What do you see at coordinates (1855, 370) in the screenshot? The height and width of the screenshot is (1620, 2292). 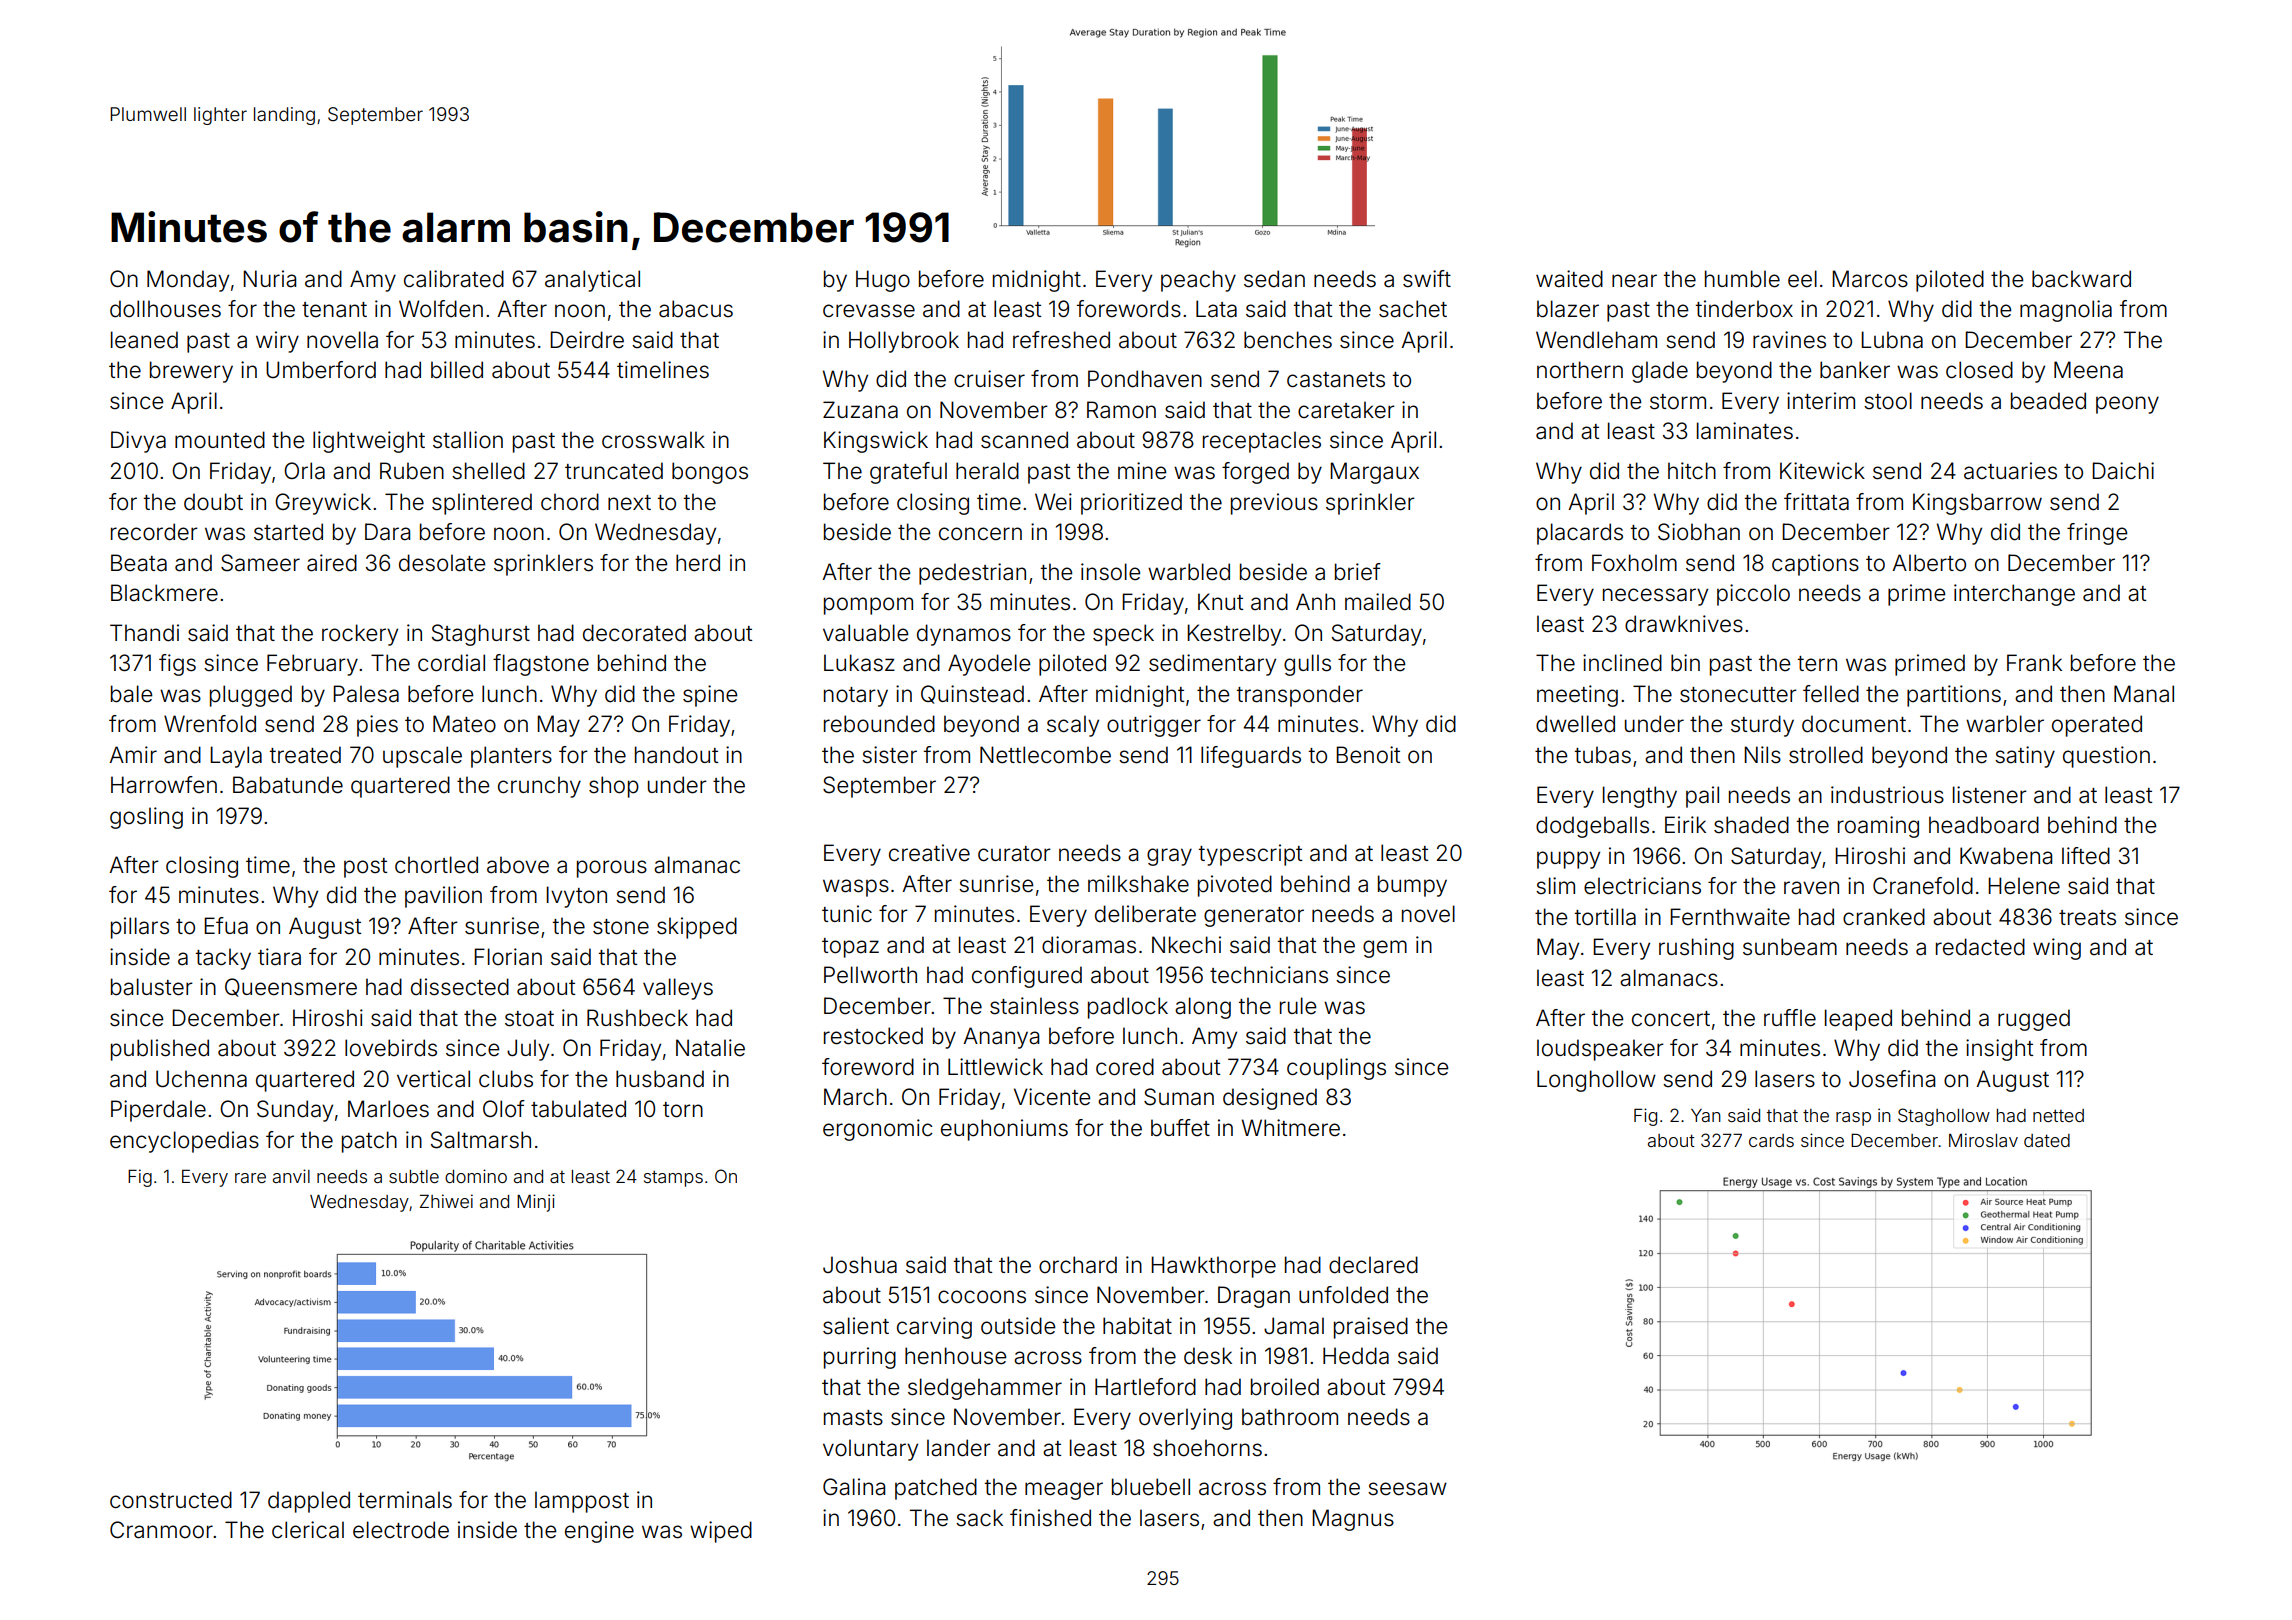 I see `banker` at bounding box center [1855, 370].
